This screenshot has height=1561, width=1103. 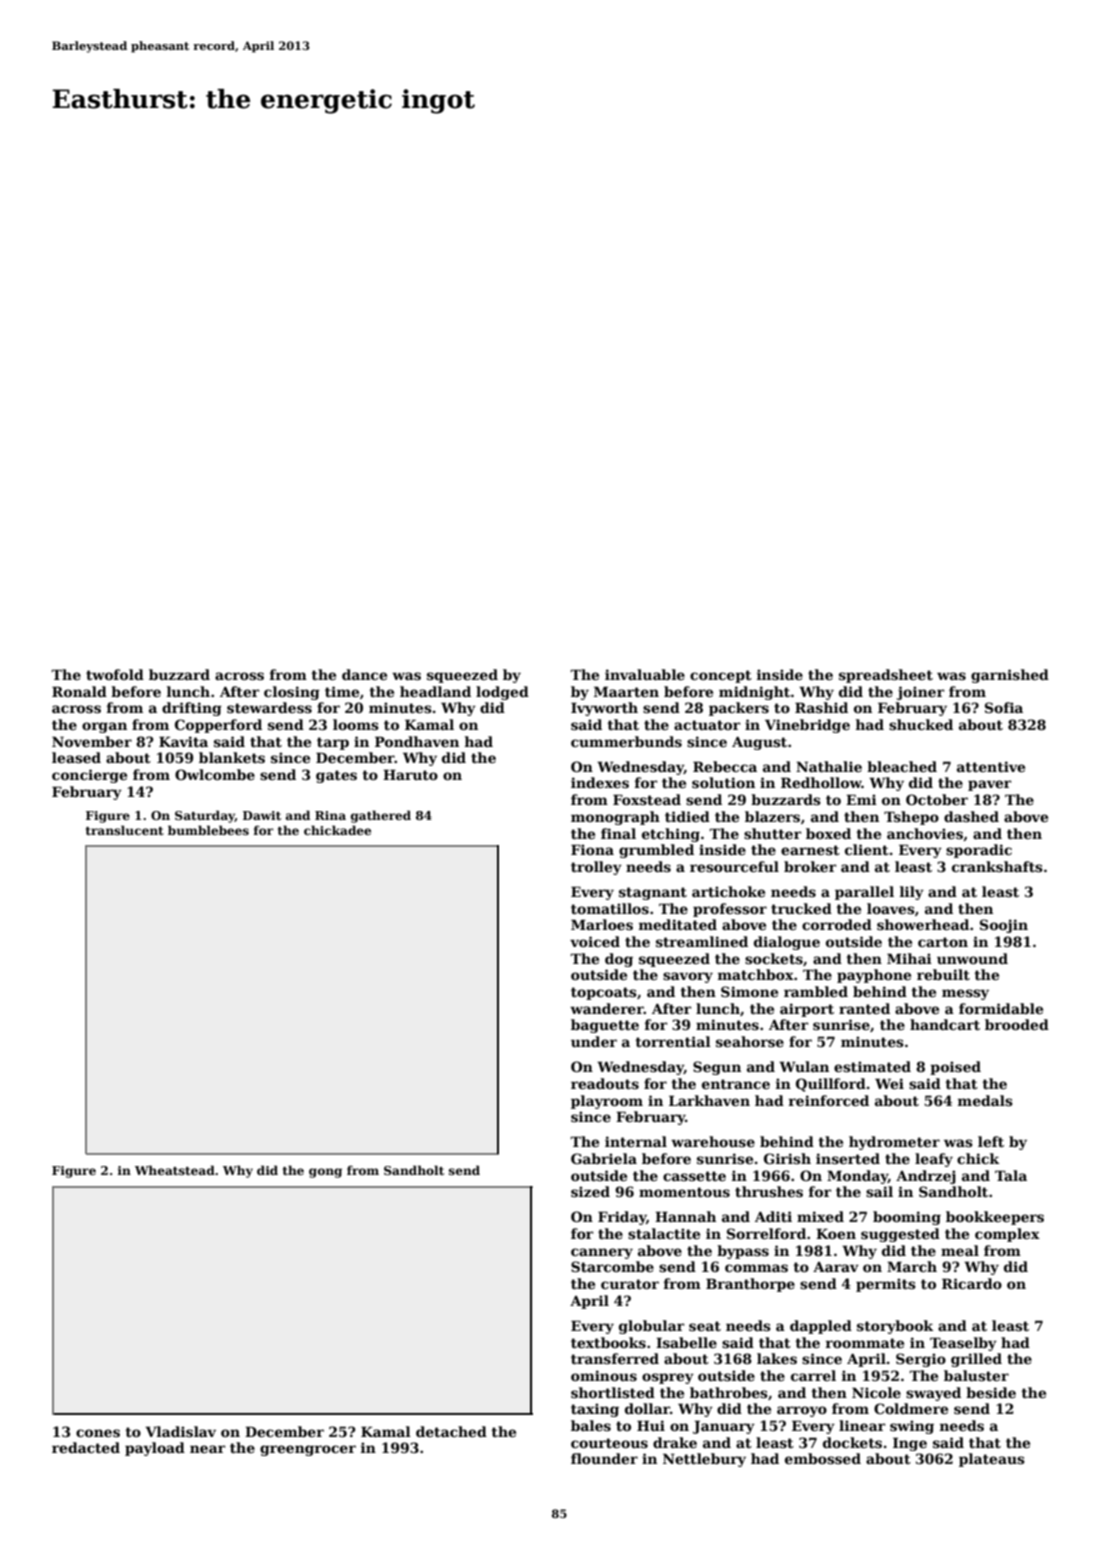 I want to click on complex, so click(x=1007, y=1235).
